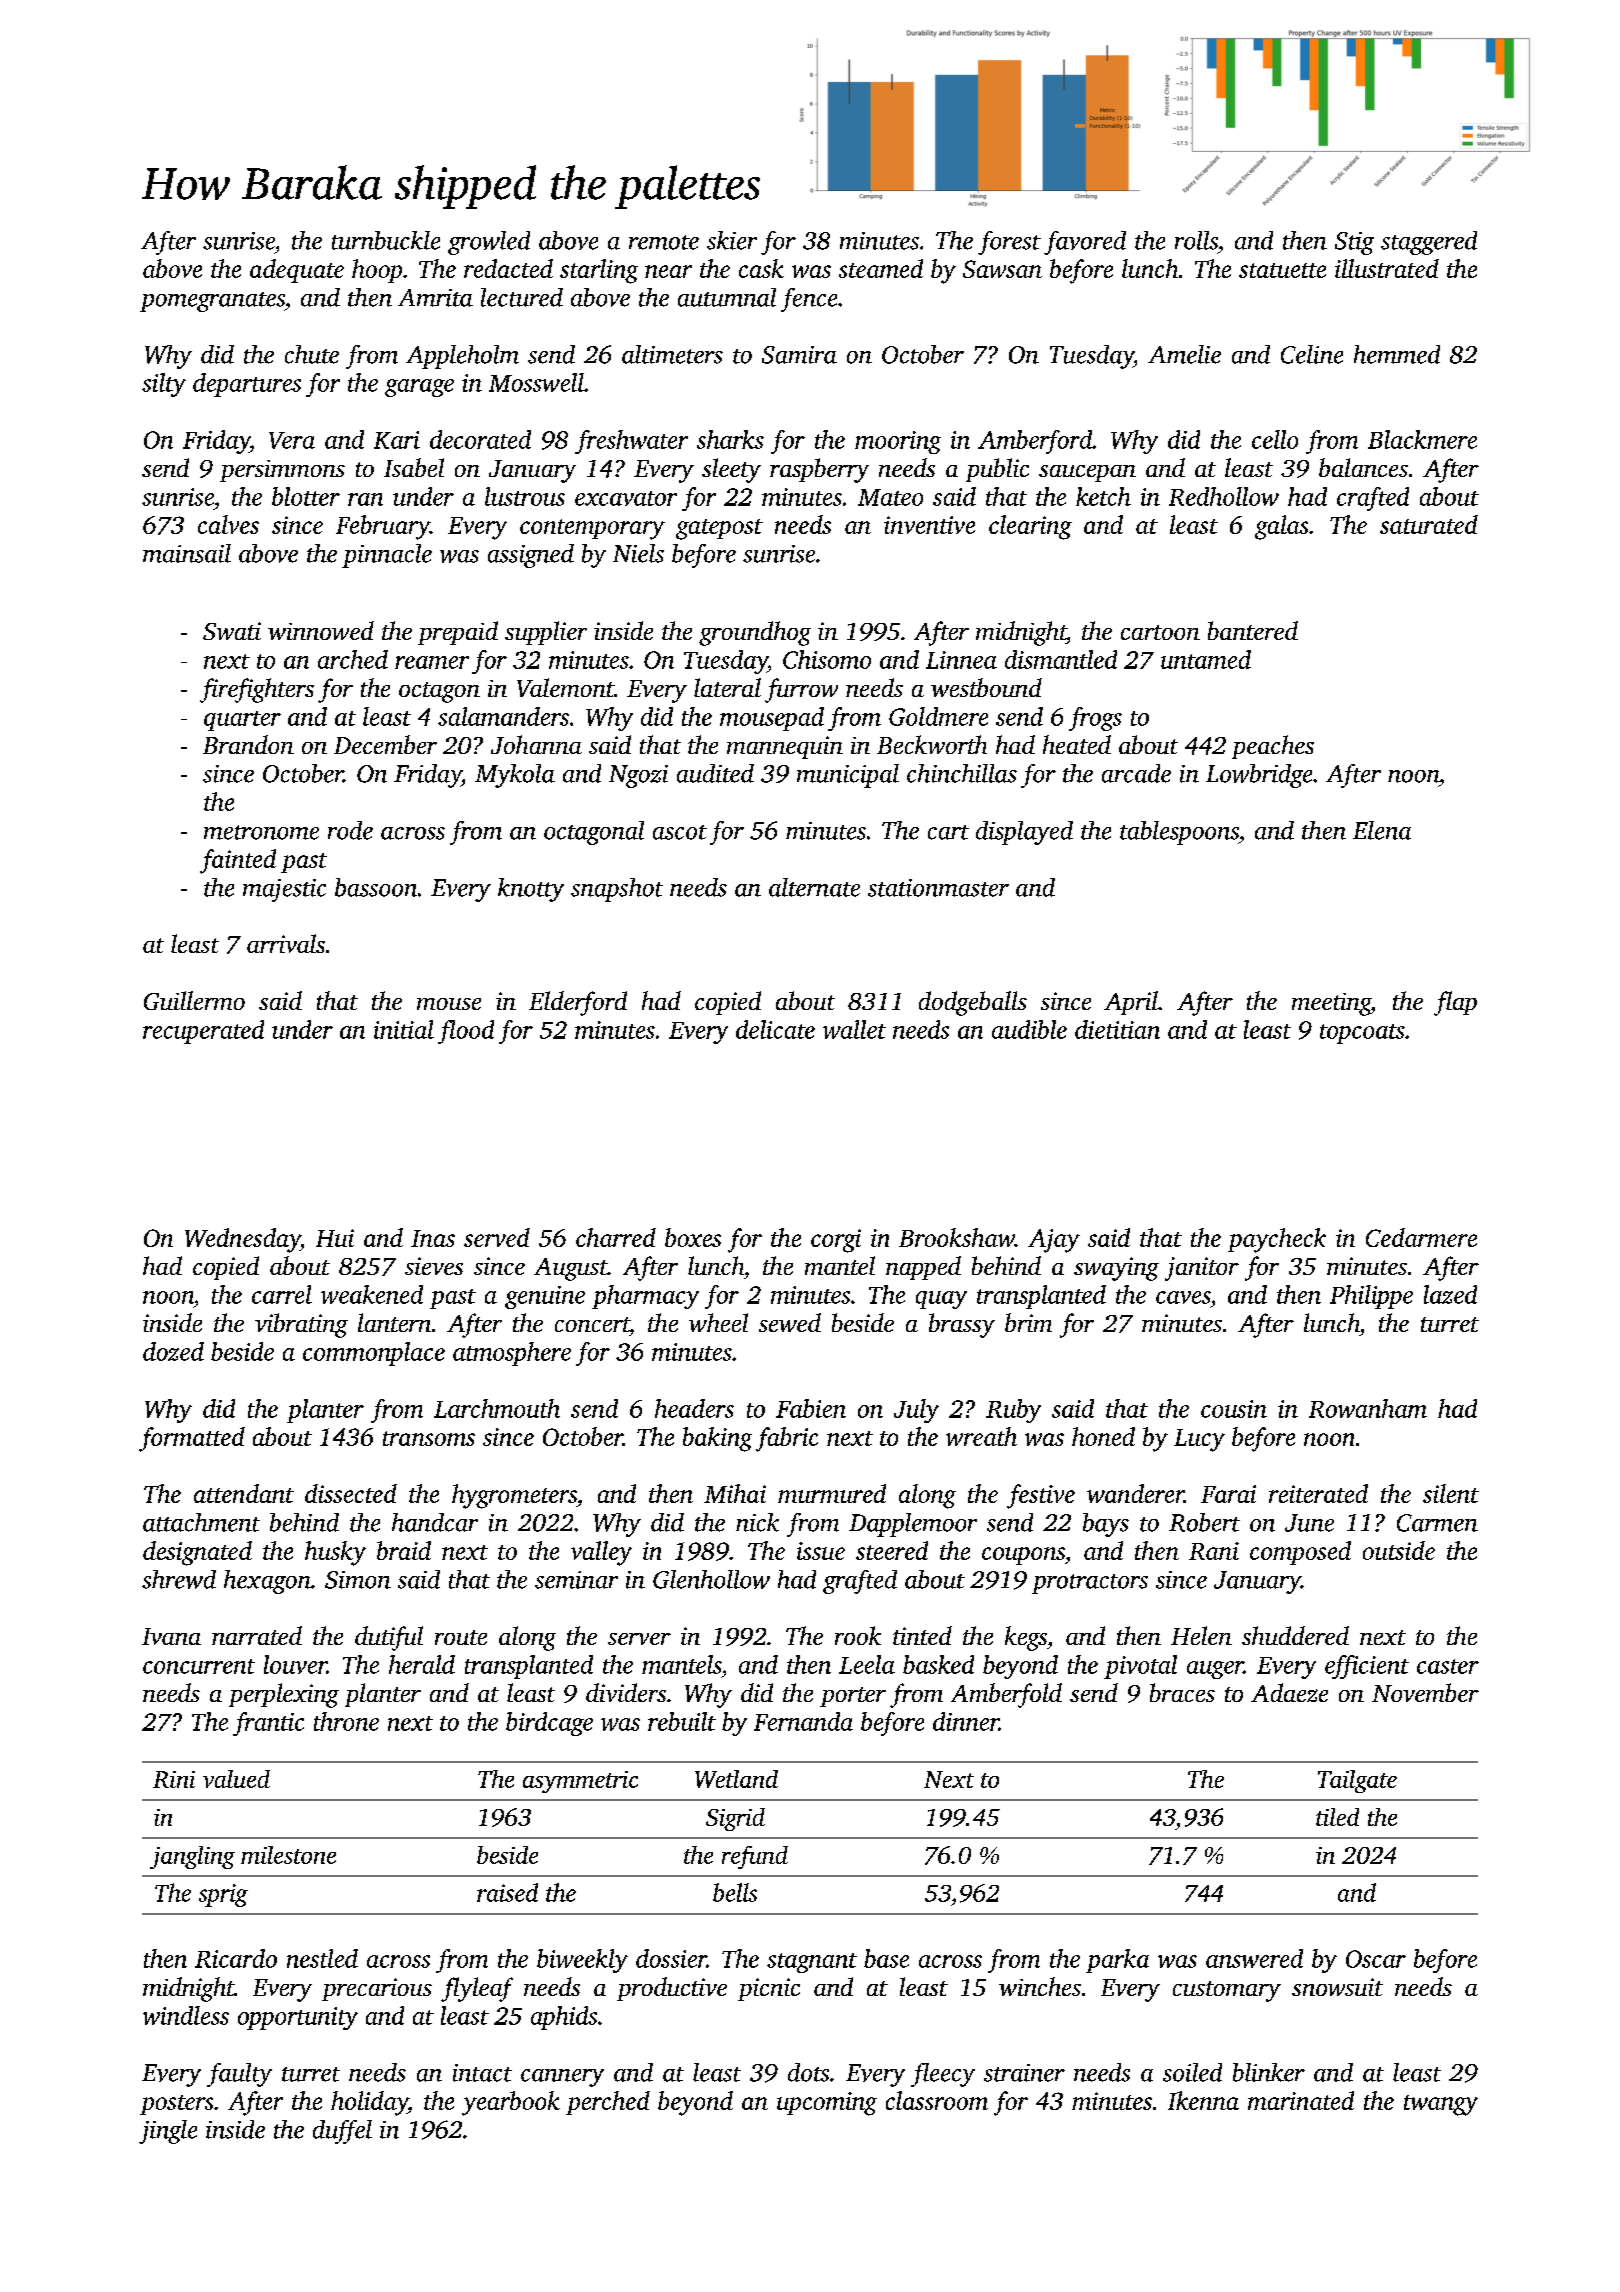 This page has width=1620, height=2292. I want to click on vibrating, so click(301, 1325).
